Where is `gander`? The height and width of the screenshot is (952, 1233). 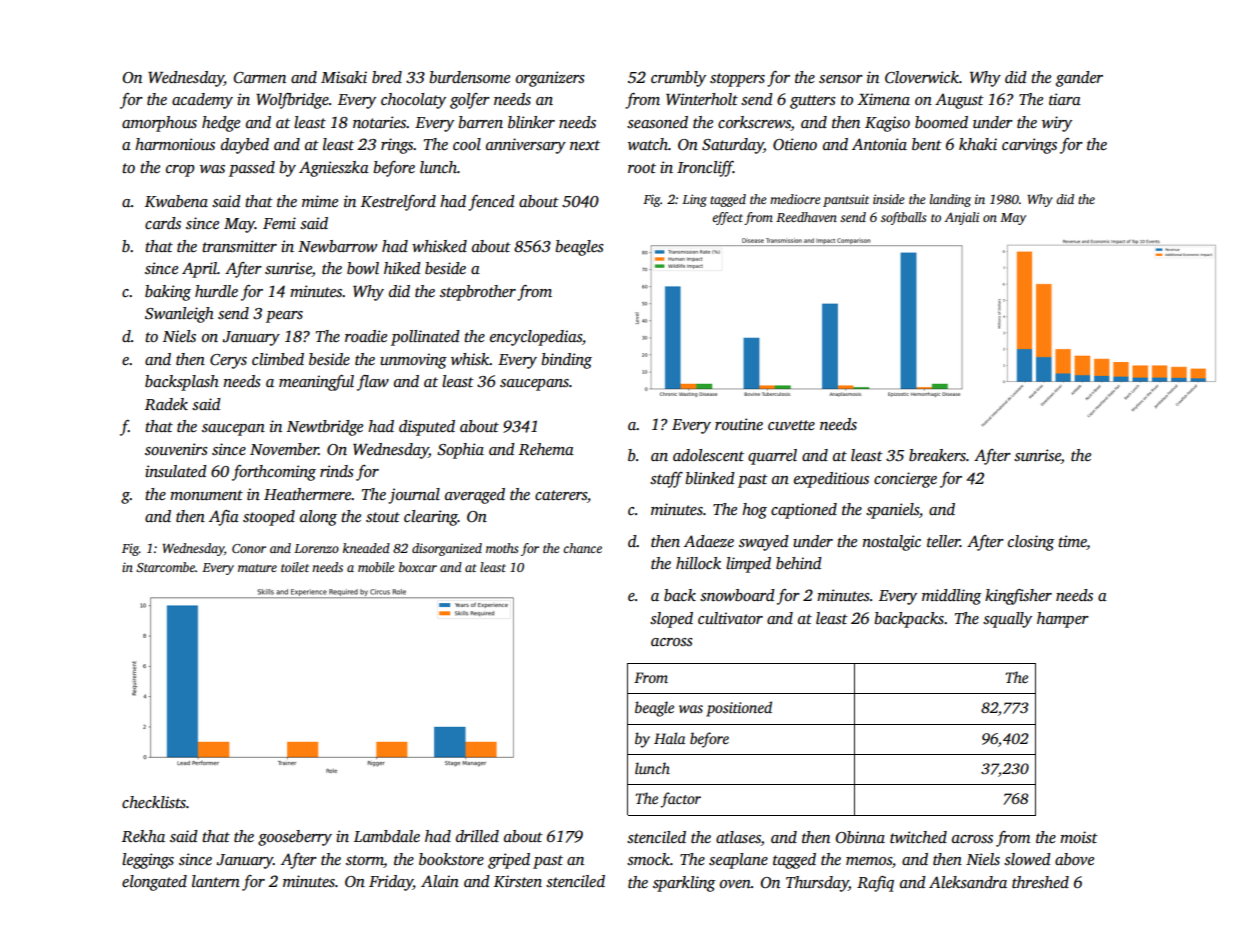 gander is located at coordinates (1079, 79).
